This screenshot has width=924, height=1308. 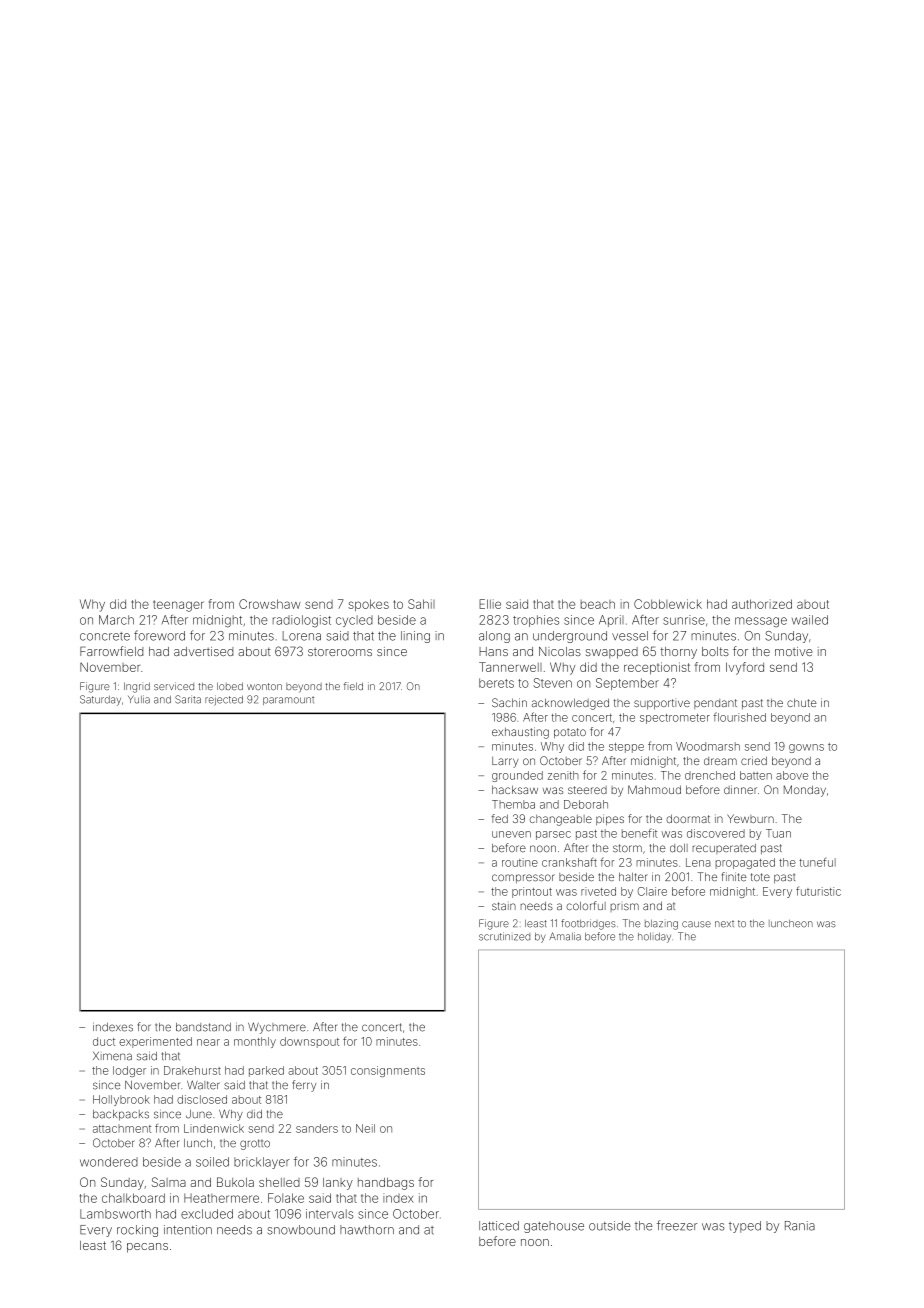 What do you see at coordinates (610, 819) in the screenshot?
I see `pipes` at bounding box center [610, 819].
